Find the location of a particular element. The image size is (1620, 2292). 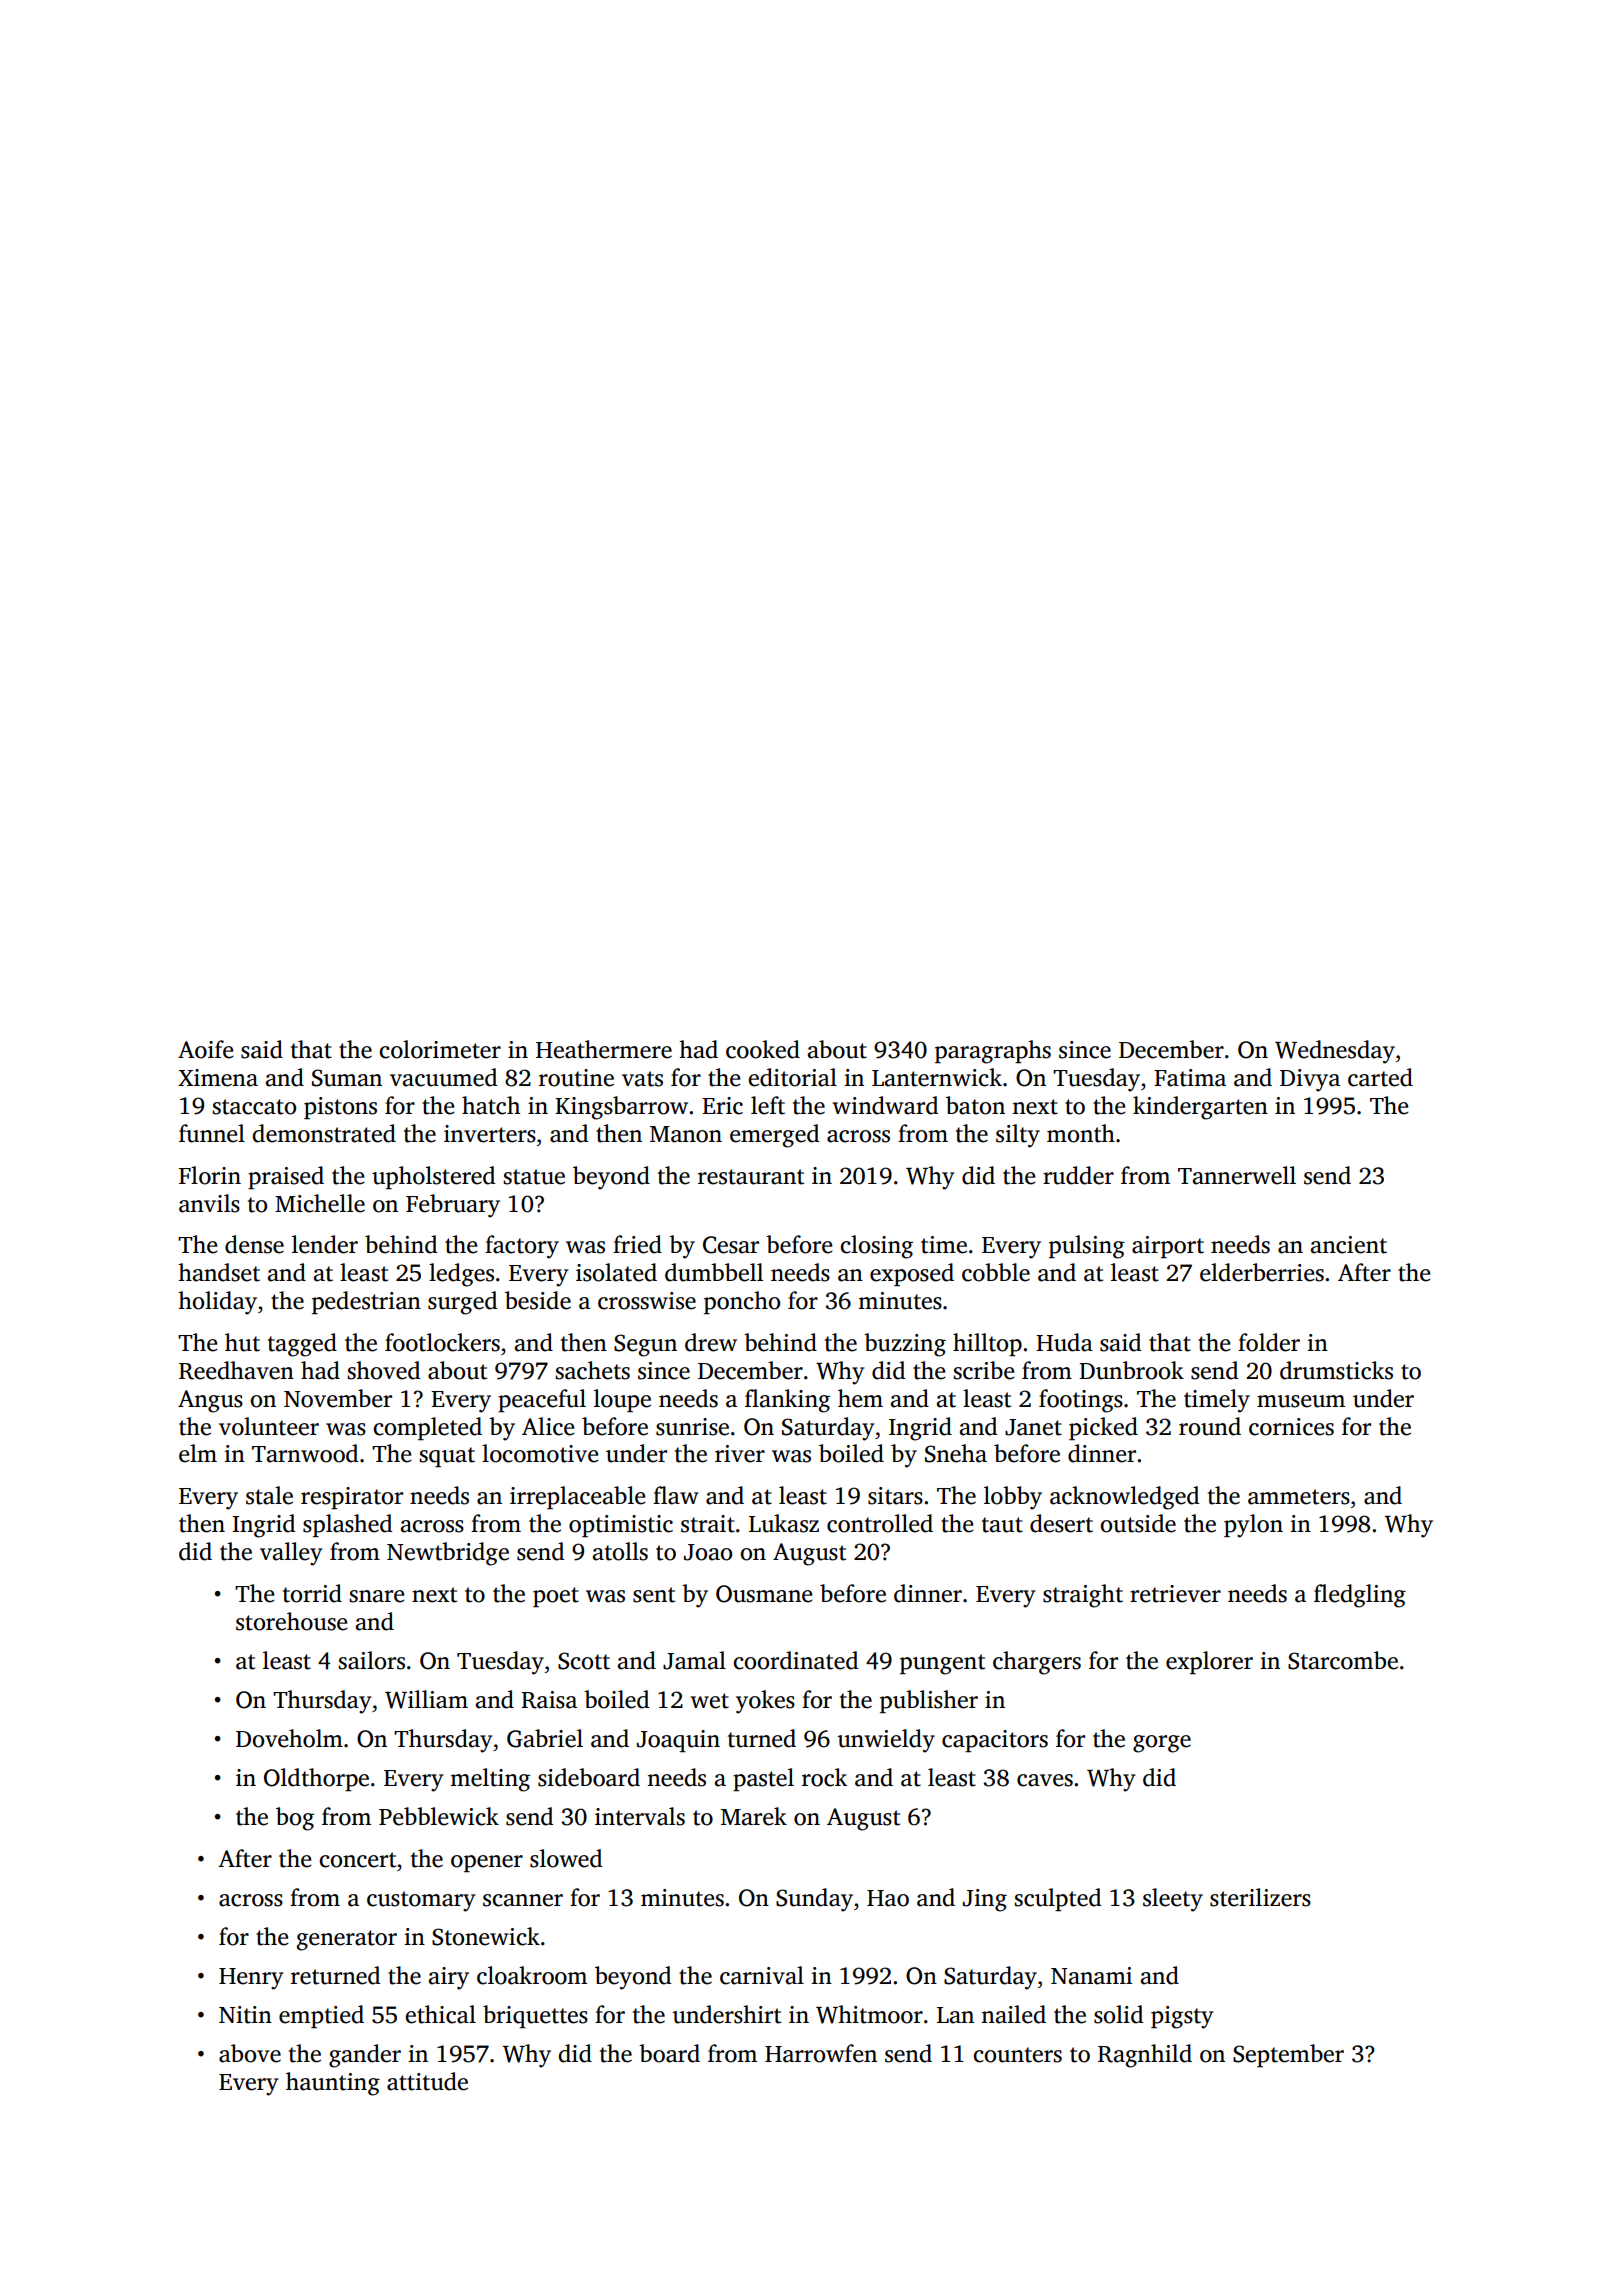

intervals is located at coordinates (640, 1816).
